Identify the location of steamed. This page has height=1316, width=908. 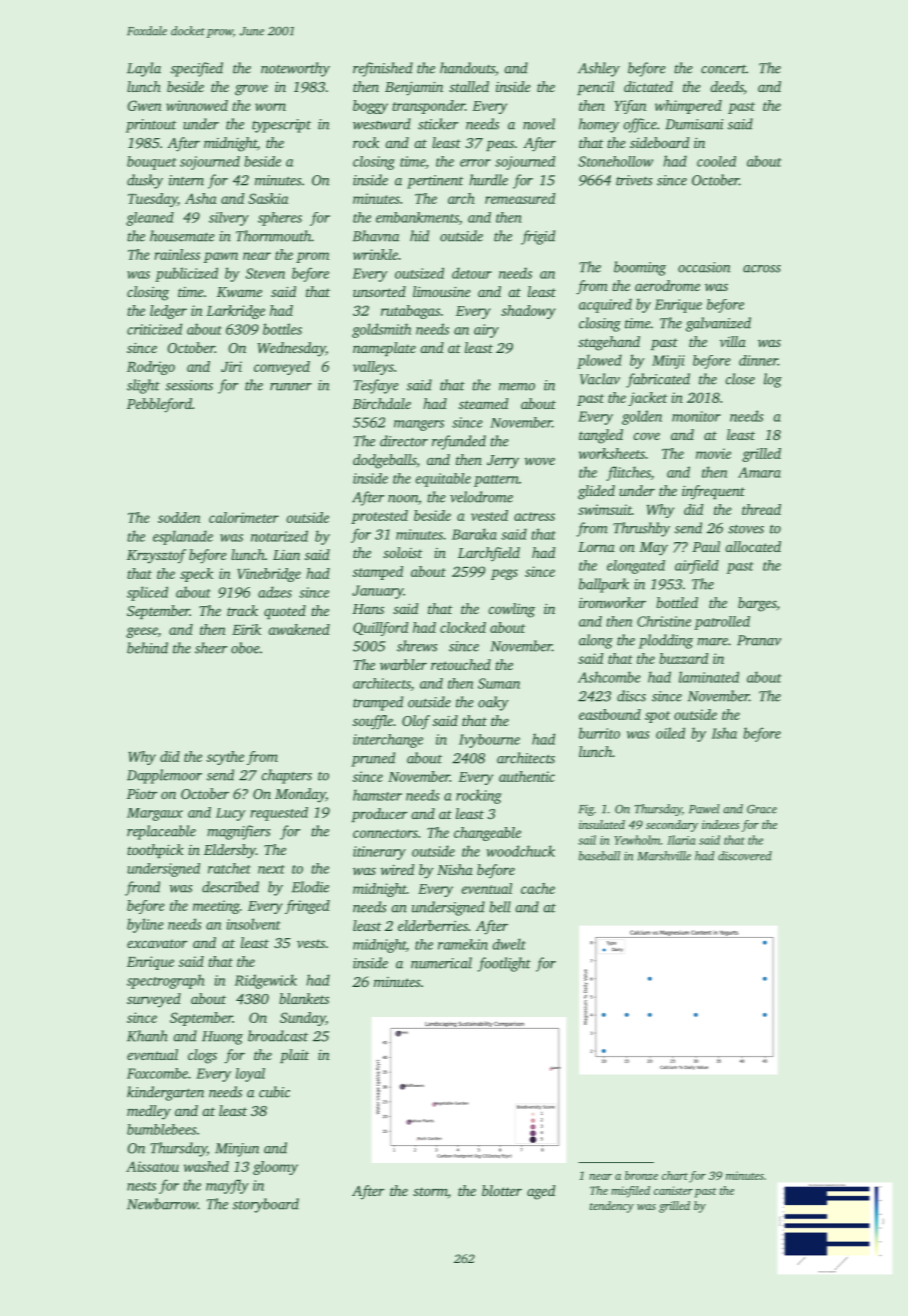
(483, 403).
